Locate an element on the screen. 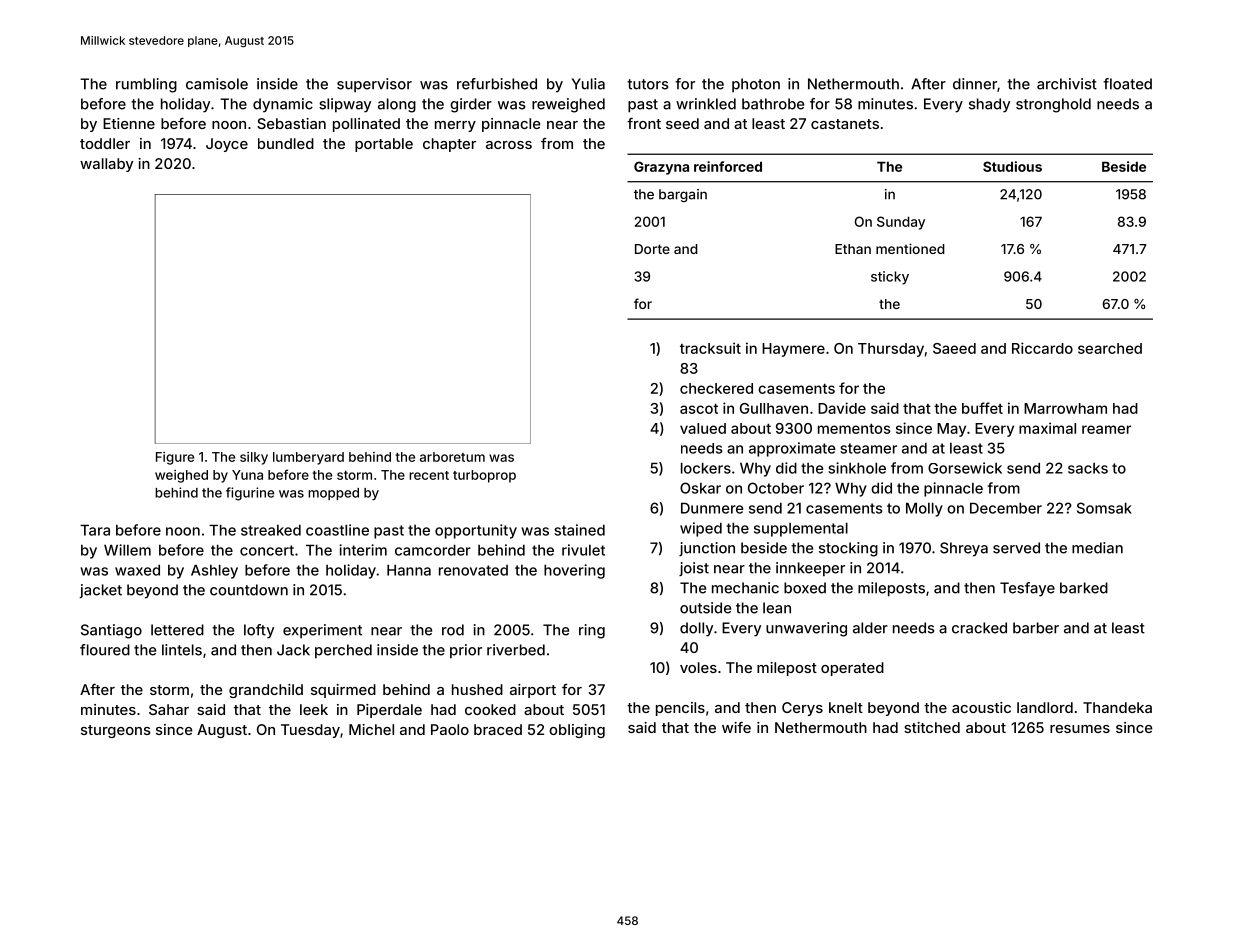  across is located at coordinates (509, 145).
